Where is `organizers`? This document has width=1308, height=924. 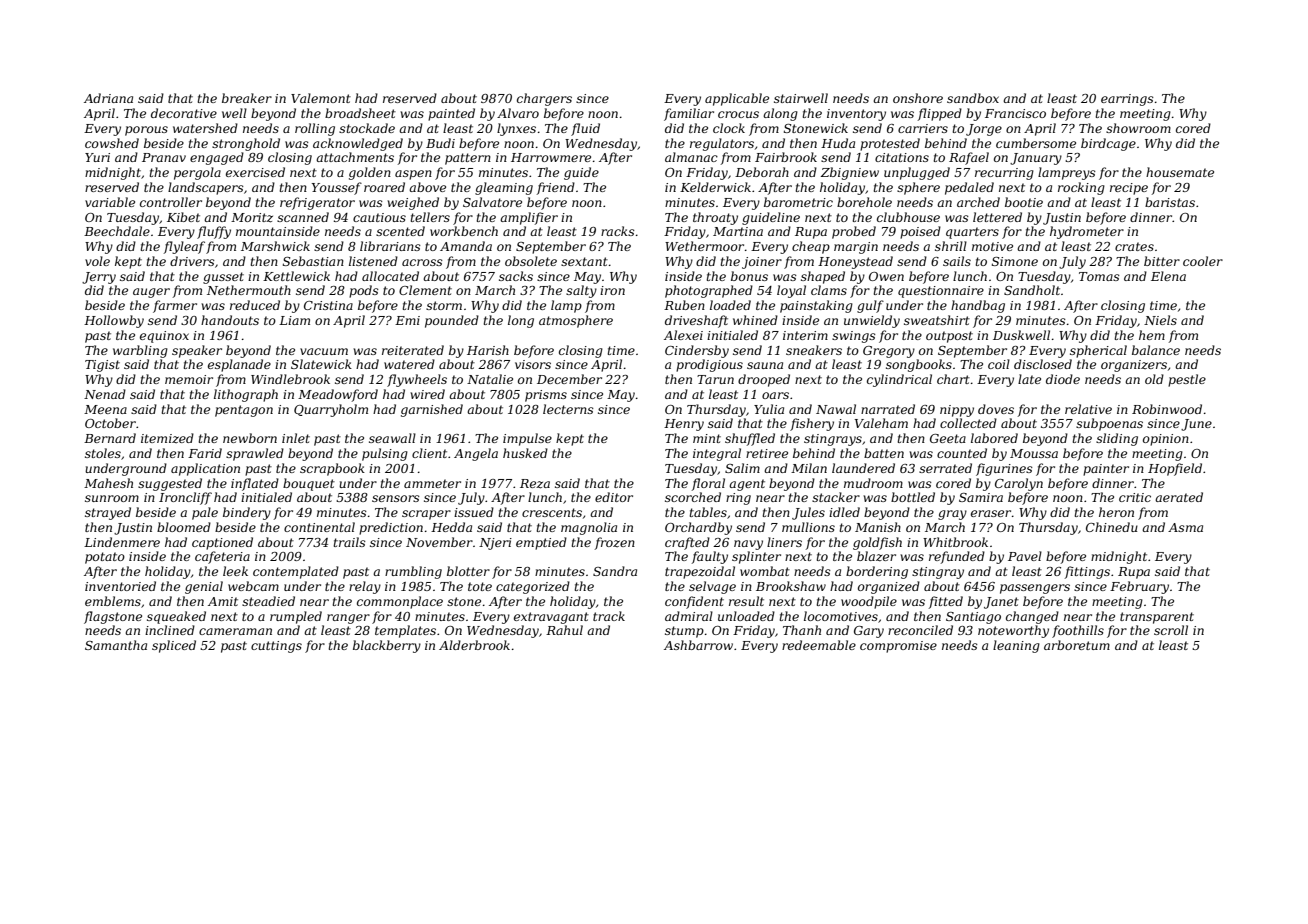
organizers is located at coordinates (1134, 366).
